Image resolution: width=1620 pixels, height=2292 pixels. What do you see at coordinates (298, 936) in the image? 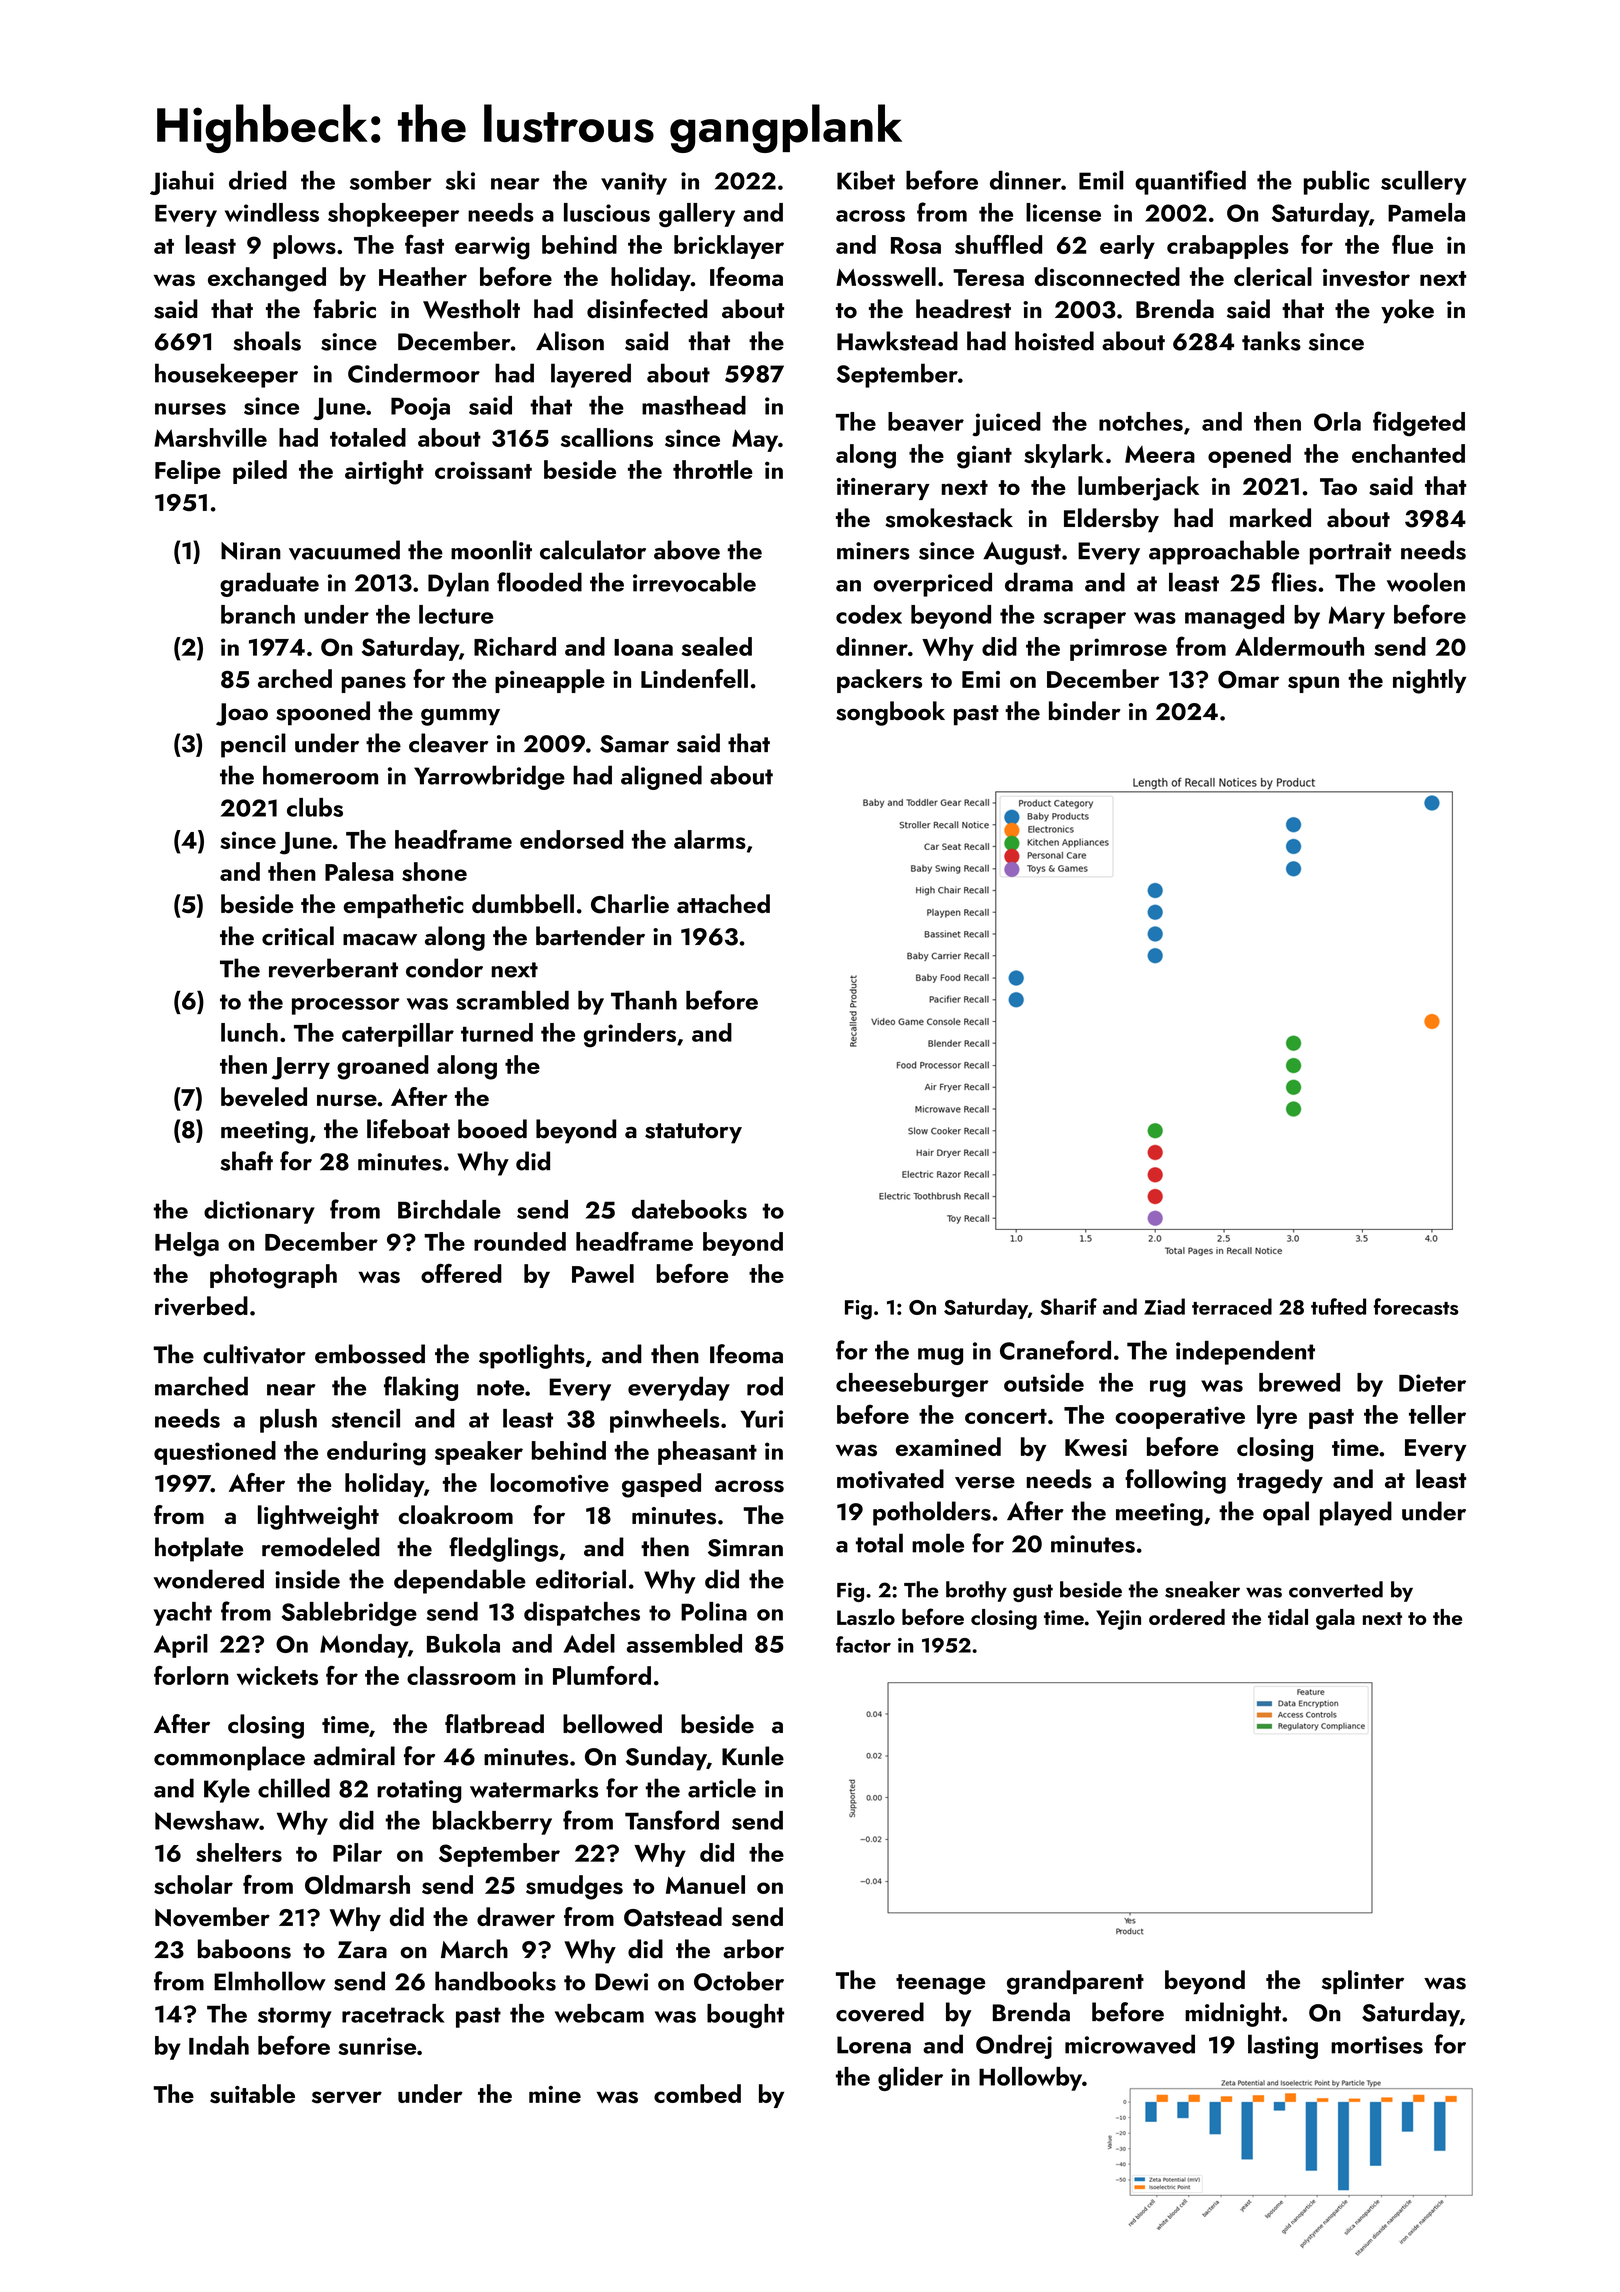
I see `critical` at bounding box center [298, 936].
